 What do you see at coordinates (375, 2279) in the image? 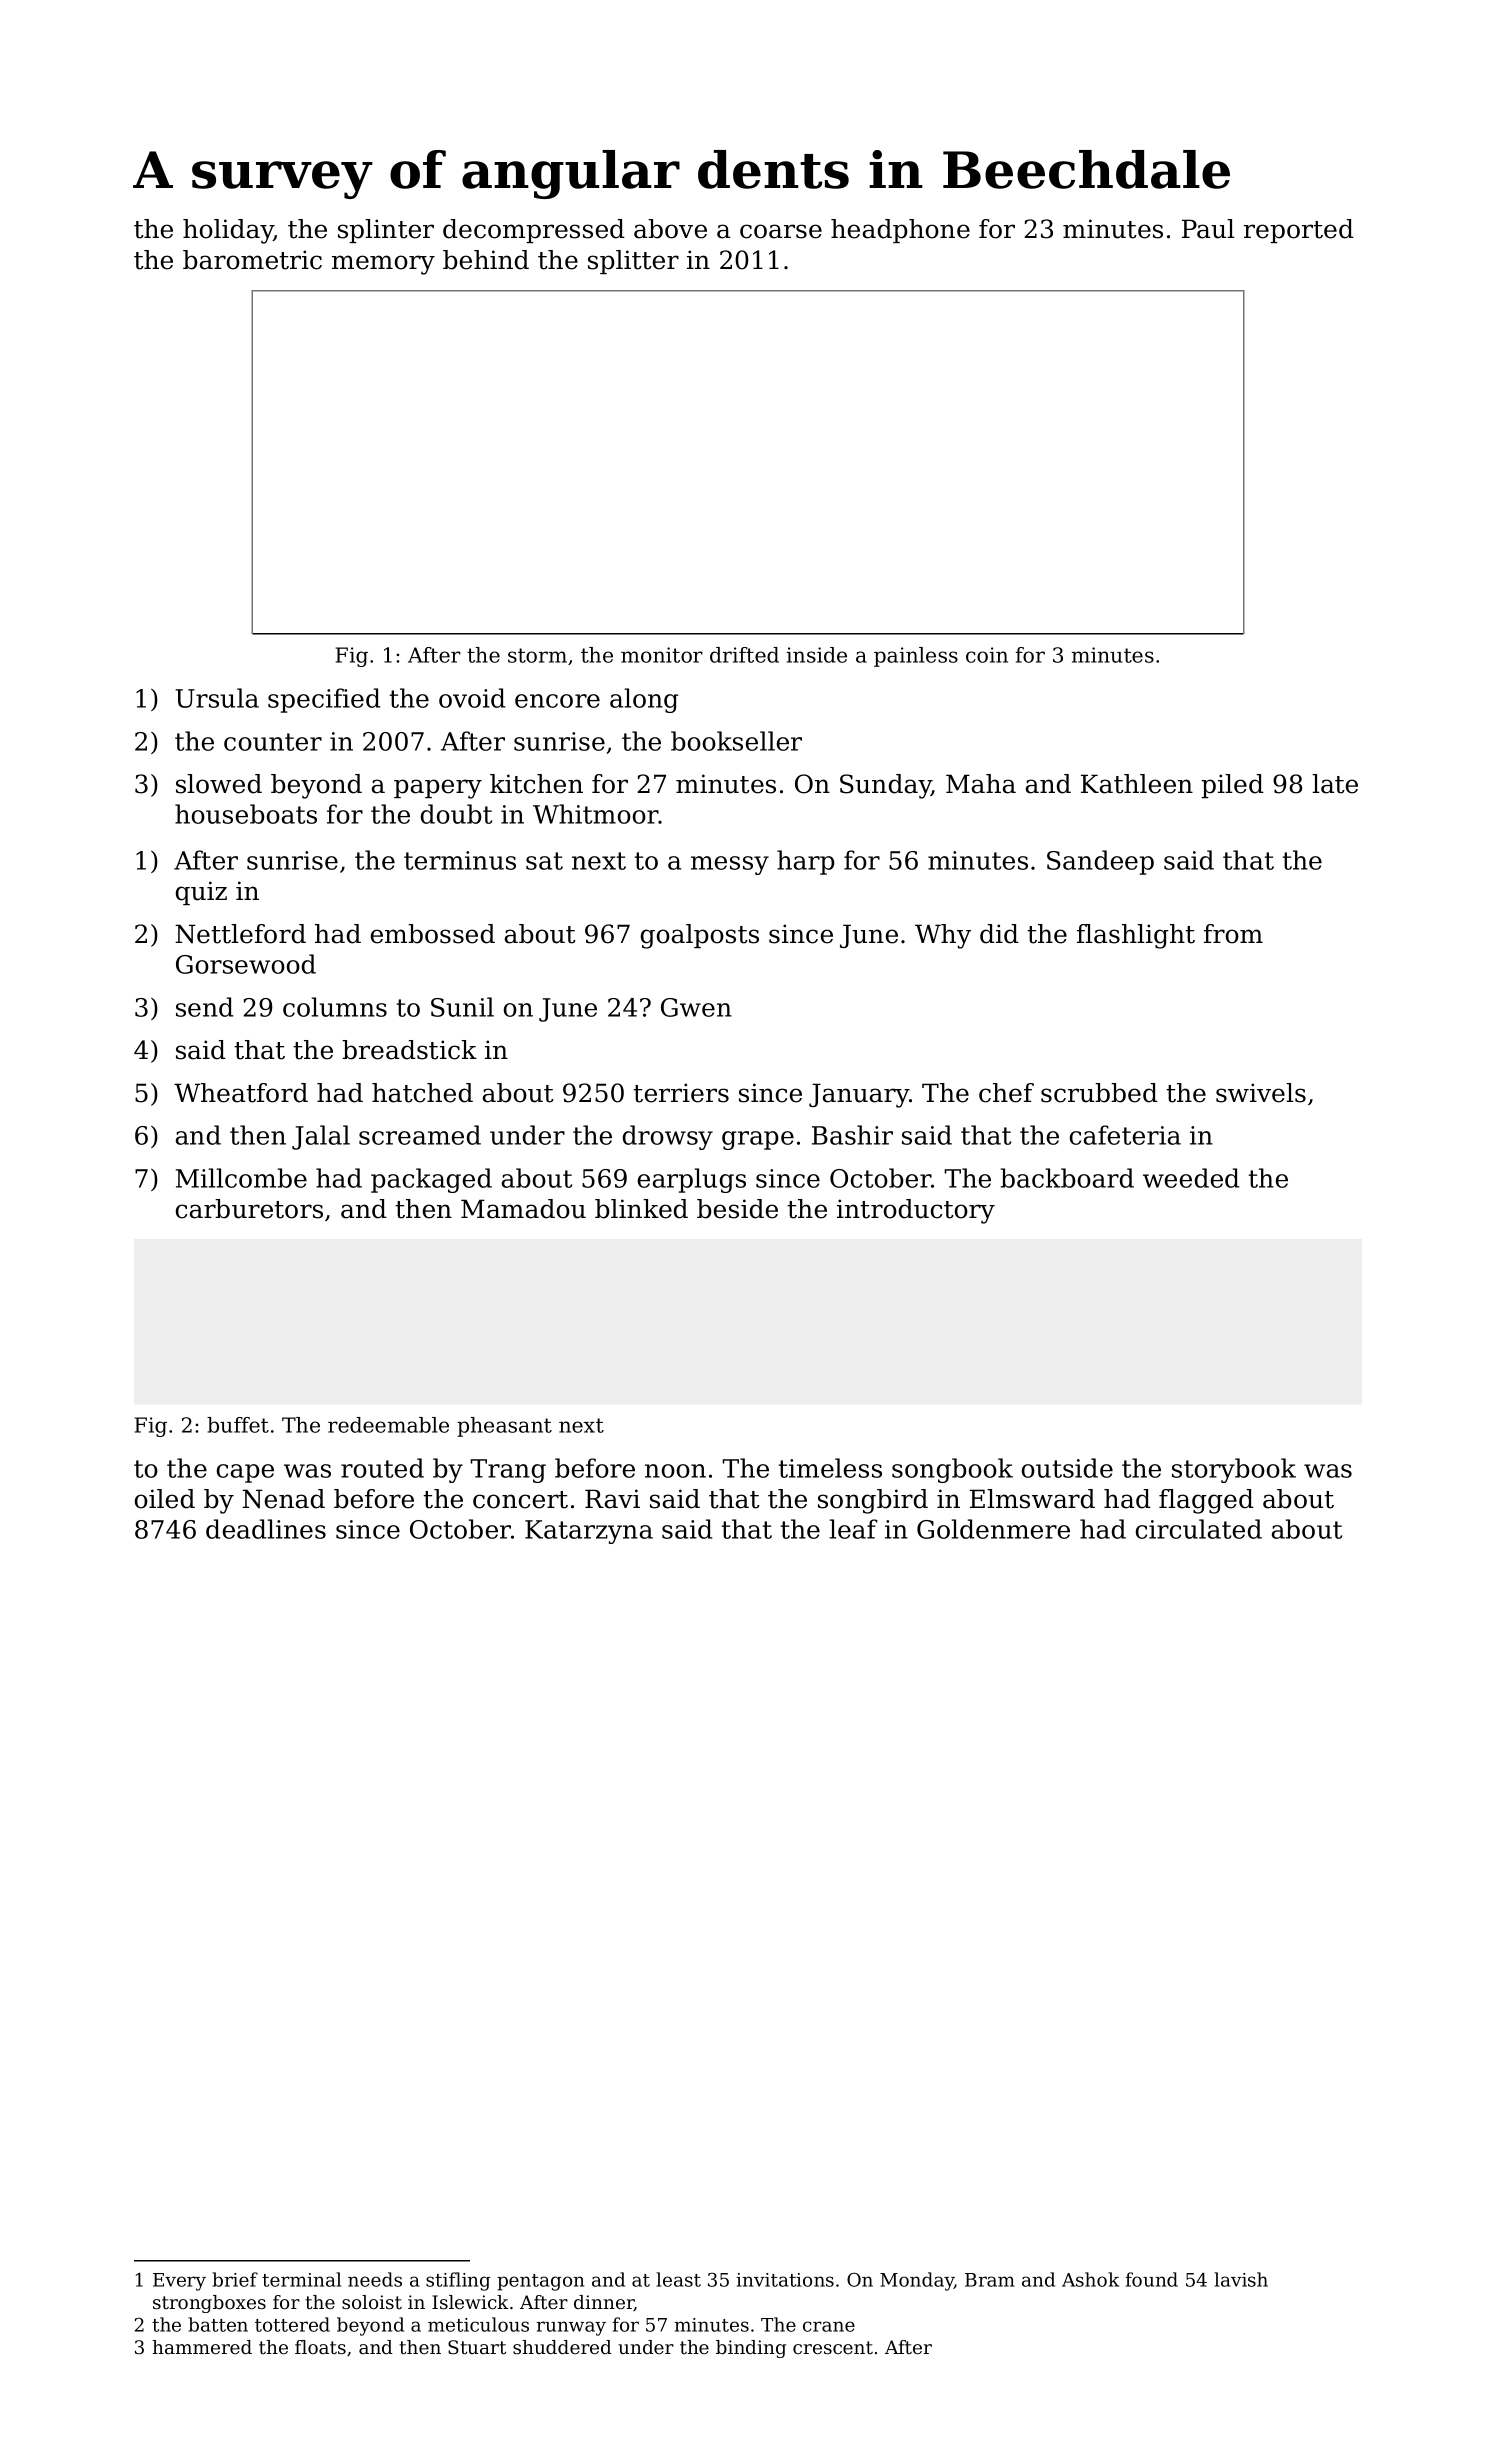
I see `needs` at bounding box center [375, 2279].
